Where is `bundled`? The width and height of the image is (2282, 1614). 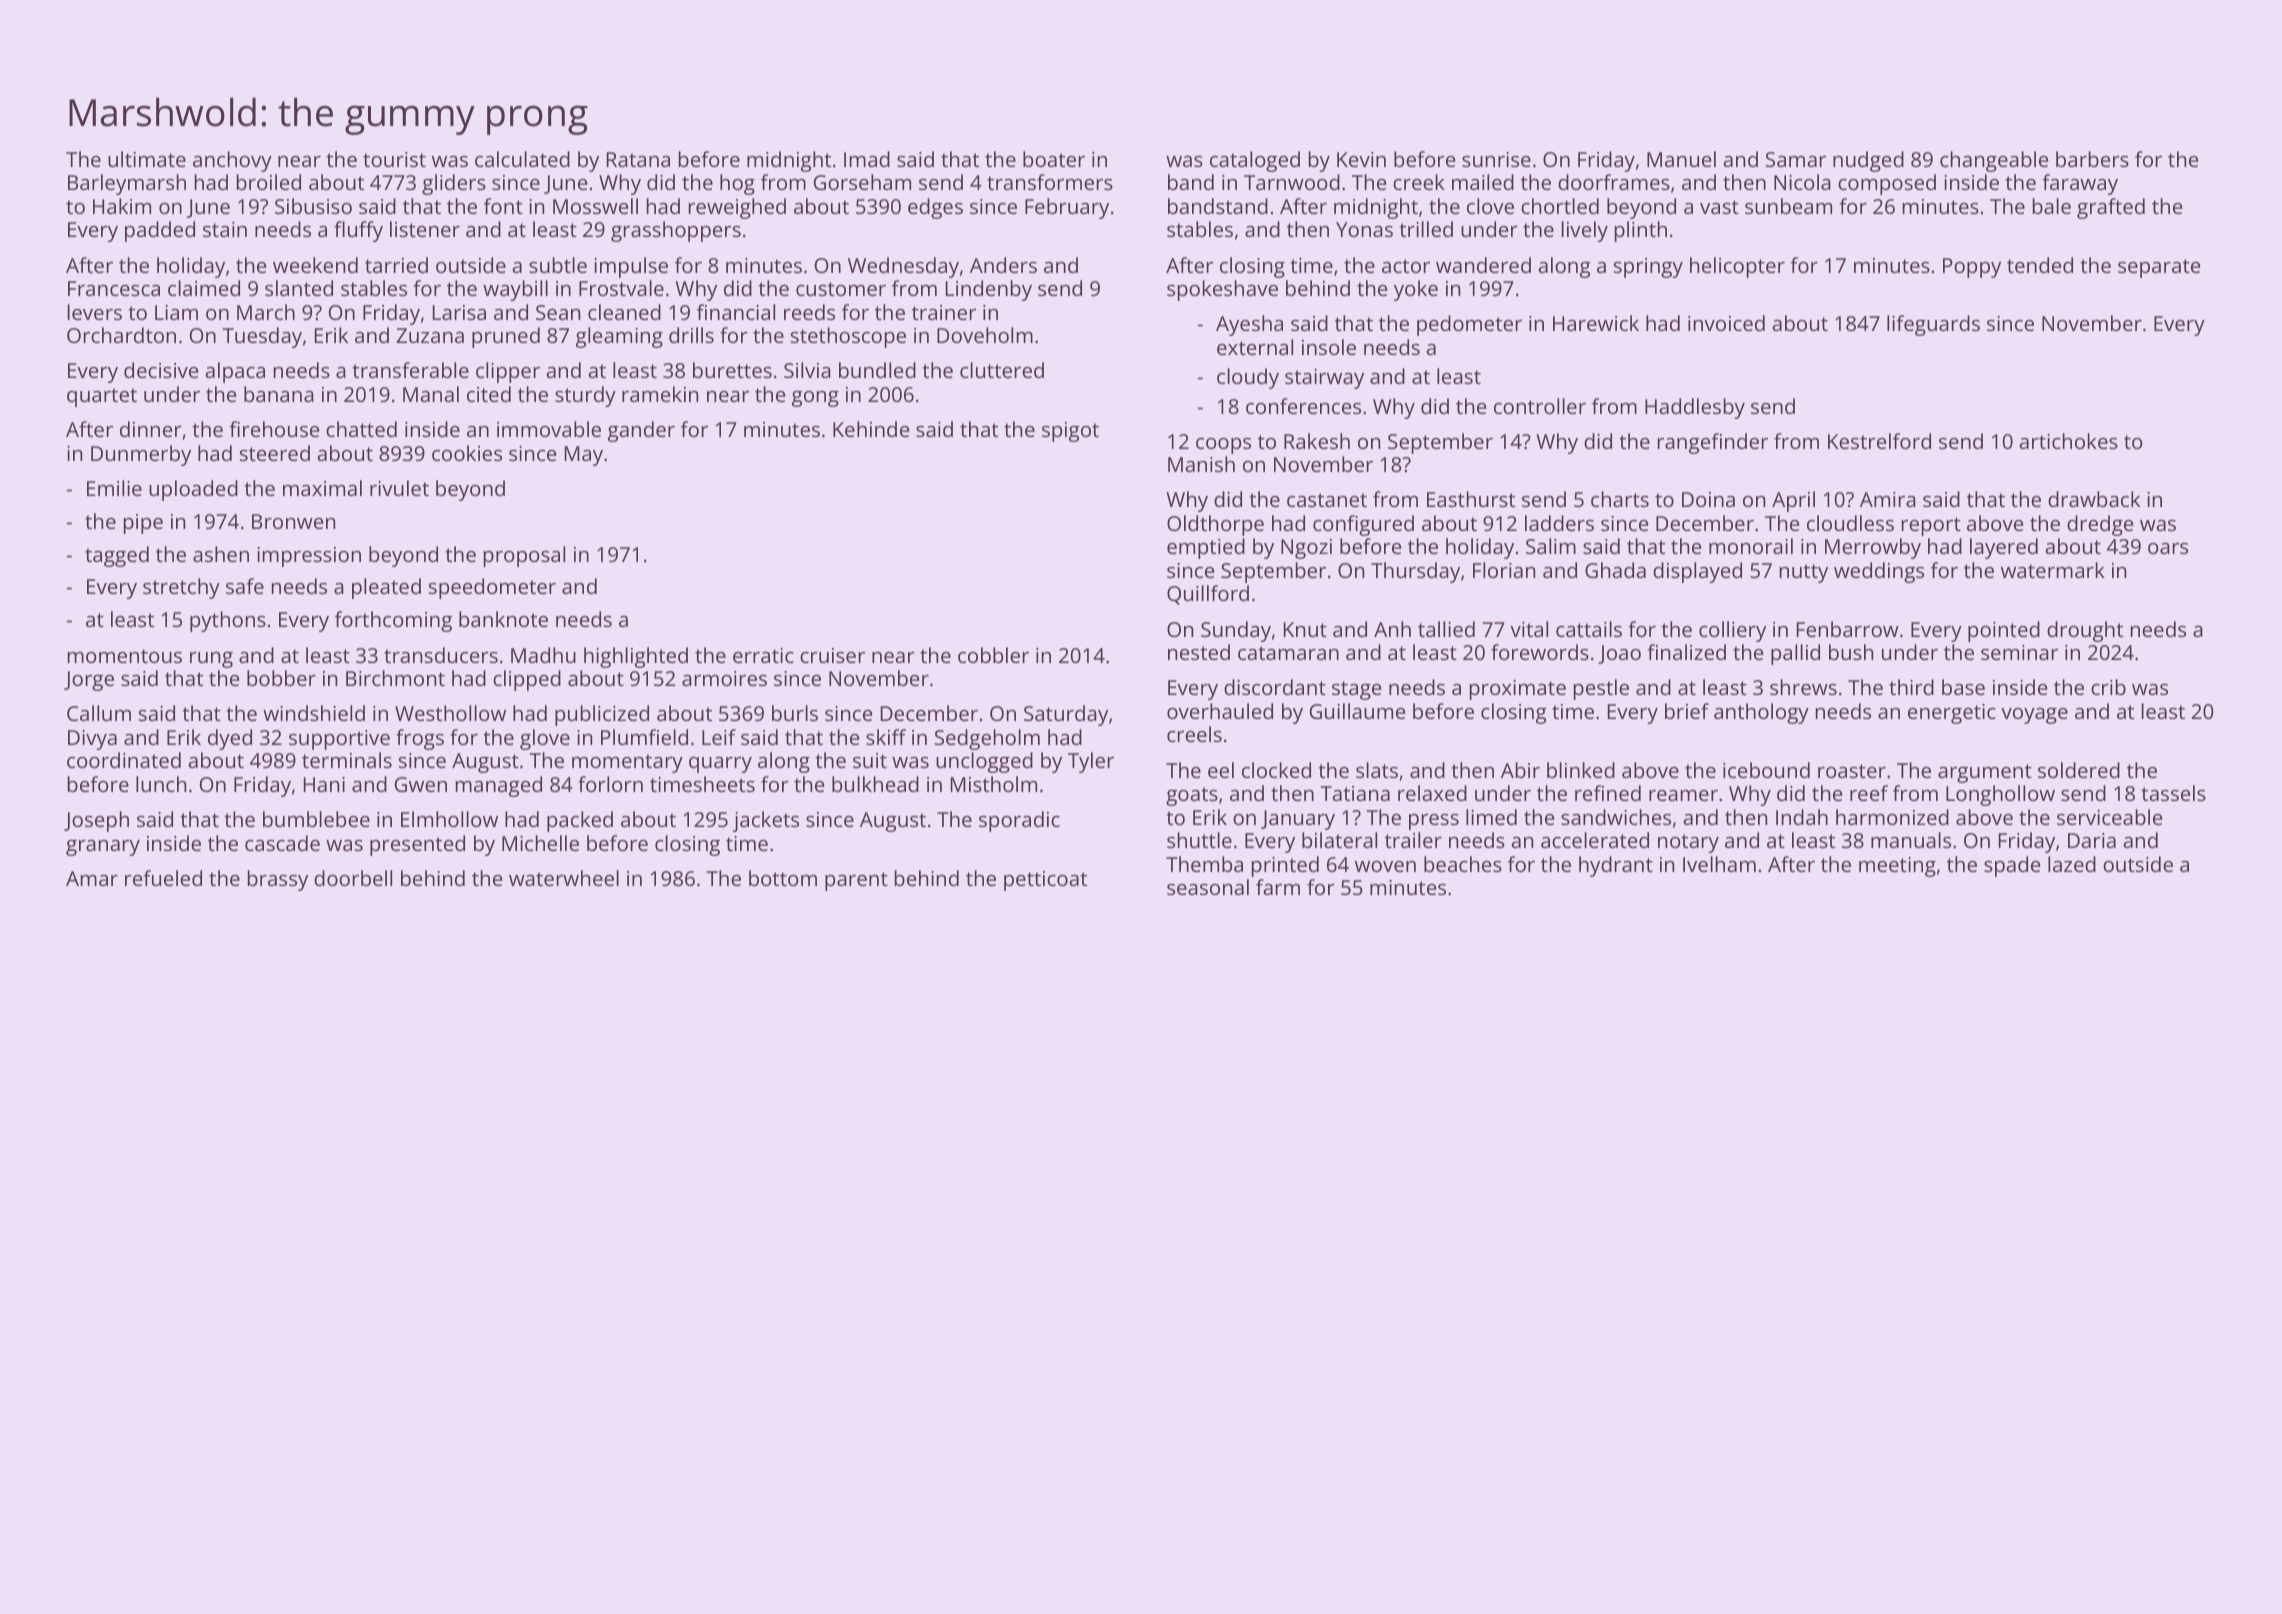 bundled is located at coordinates (877, 370).
